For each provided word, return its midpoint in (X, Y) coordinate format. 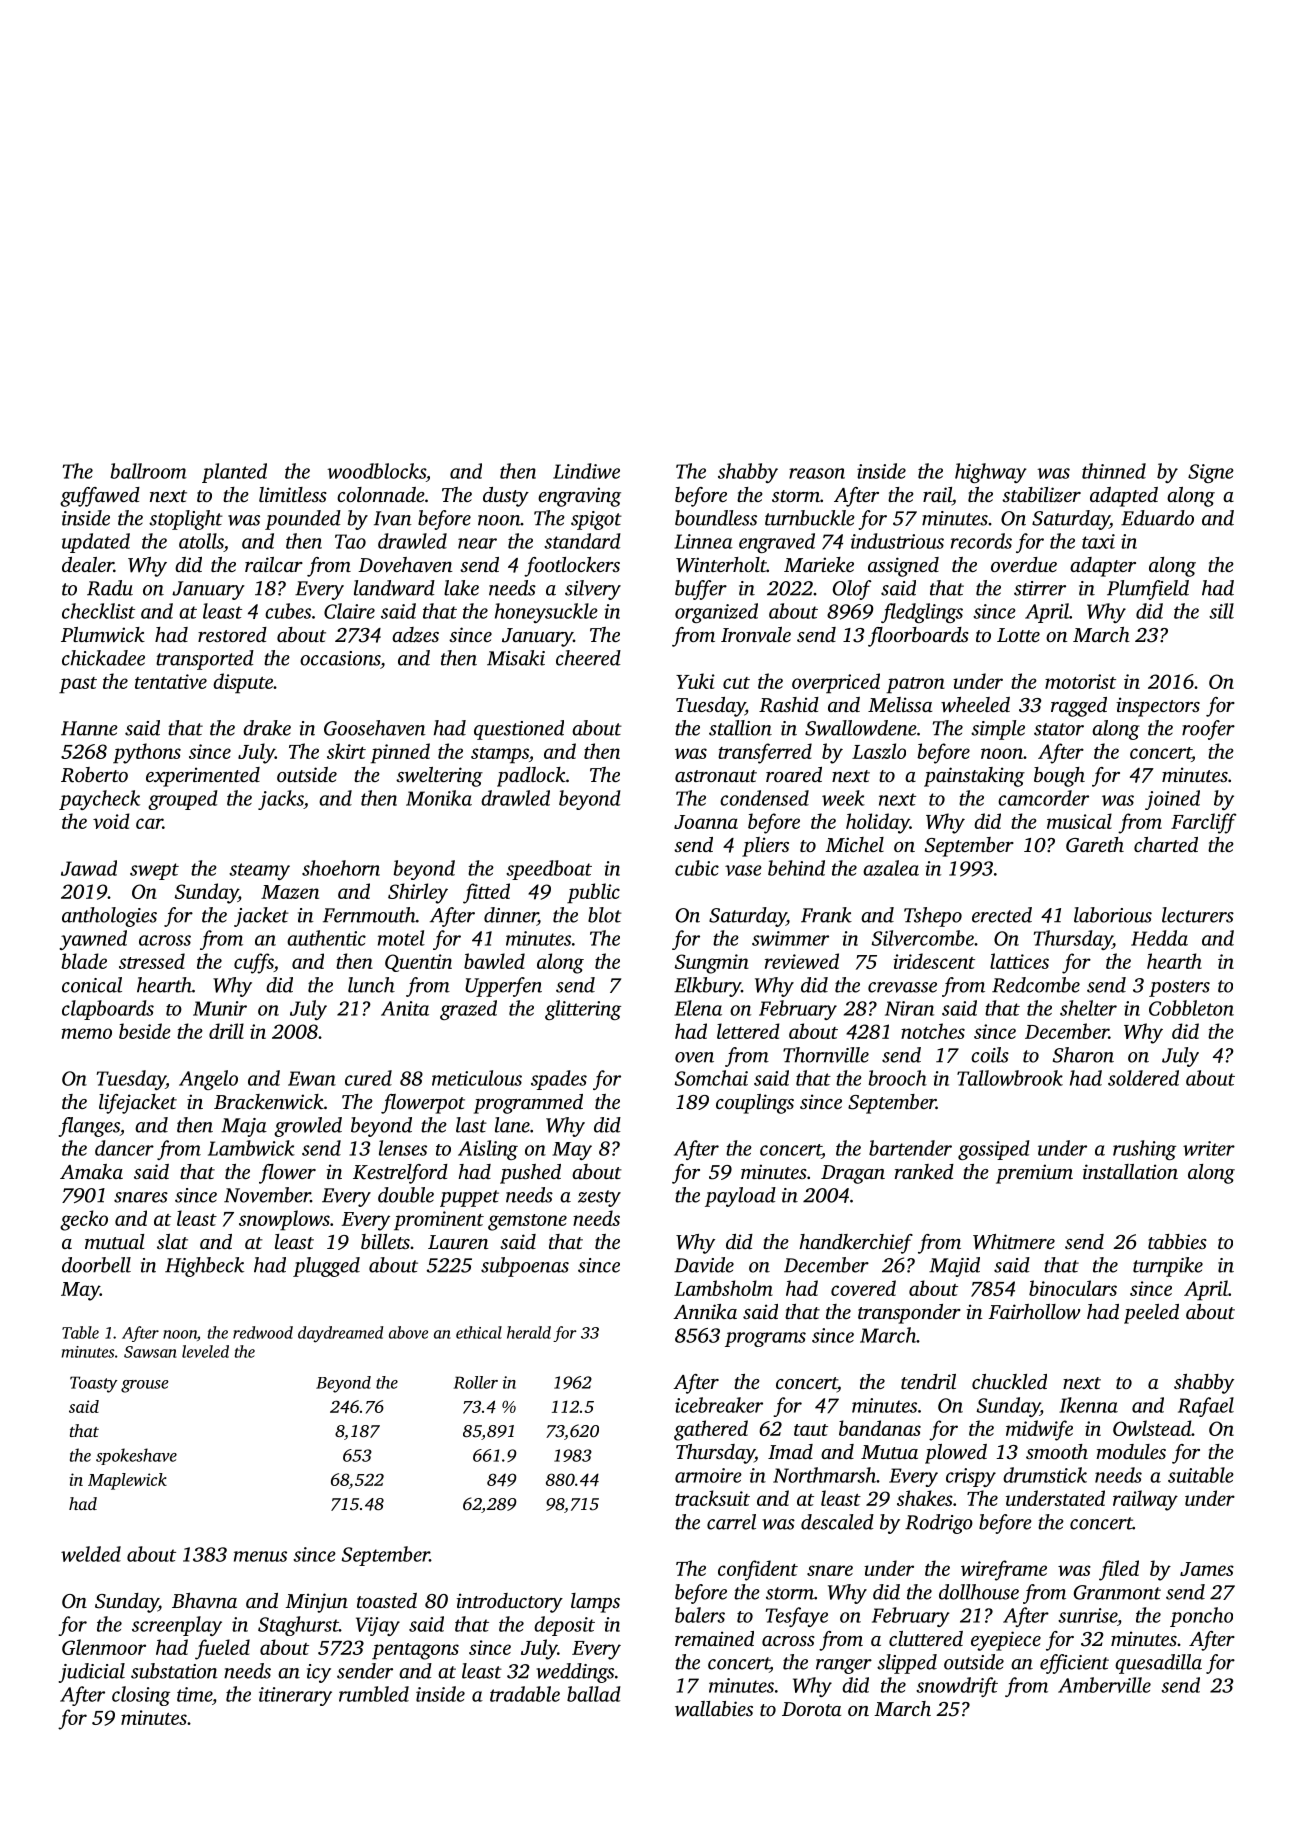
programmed (528, 1104)
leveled (205, 1351)
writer (1209, 1148)
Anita (405, 1008)
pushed (530, 1174)
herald (529, 1332)
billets (385, 1241)
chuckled (1009, 1381)
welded (91, 1554)
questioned (519, 730)
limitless (293, 494)
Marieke (819, 564)
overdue (1024, 564)
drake (267, 728)
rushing (1144, 1150)
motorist (1080, 681)
